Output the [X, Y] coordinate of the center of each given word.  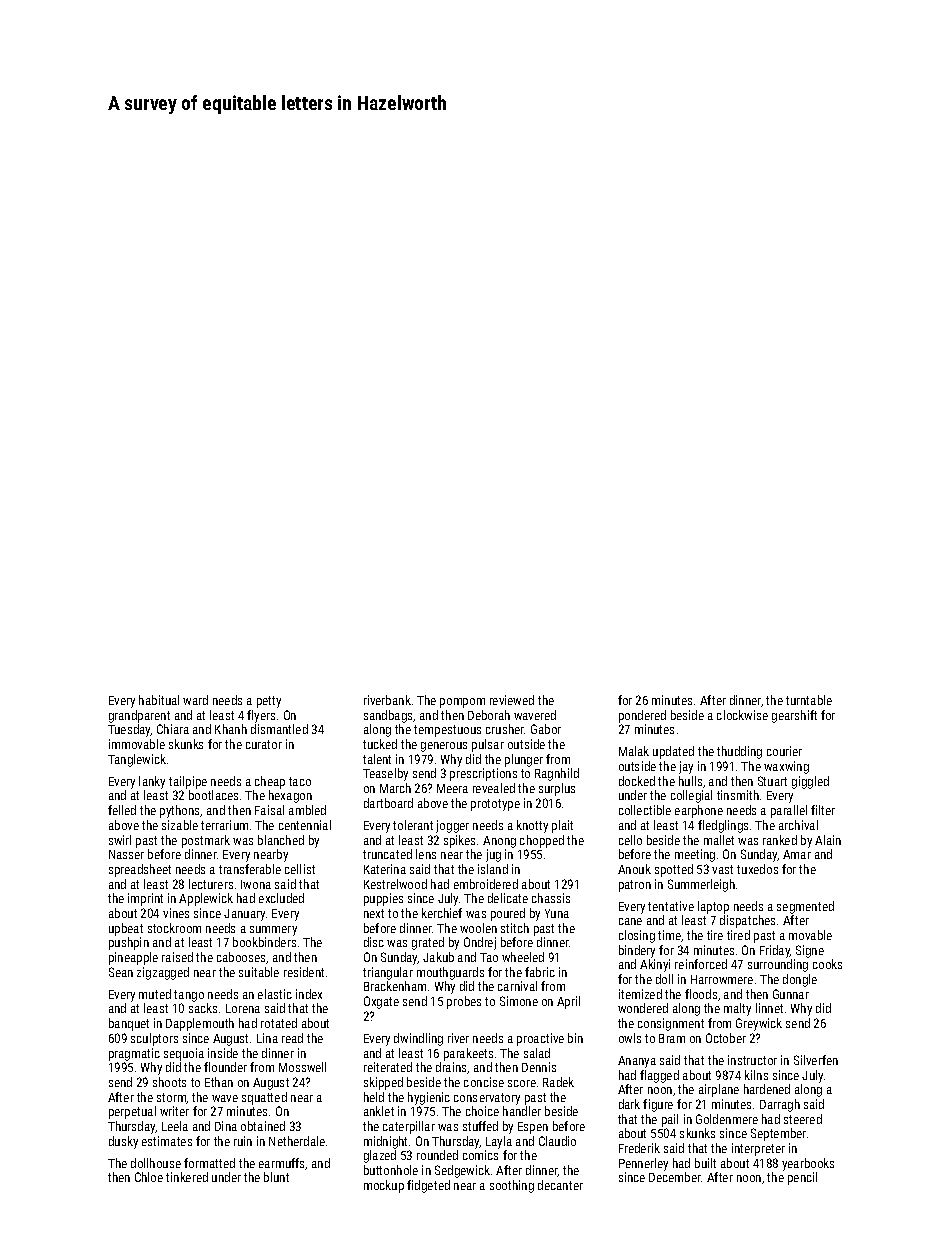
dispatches [747, 921]
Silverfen [816, 1060]
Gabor [546, 729]
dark [629, 1104]
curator [264, 744]
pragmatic [134, 1054]
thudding [739, 752]
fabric [540, 972]
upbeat [126, 929]
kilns [756, 1075]
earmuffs [282, 1164]
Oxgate [381, 1002]
